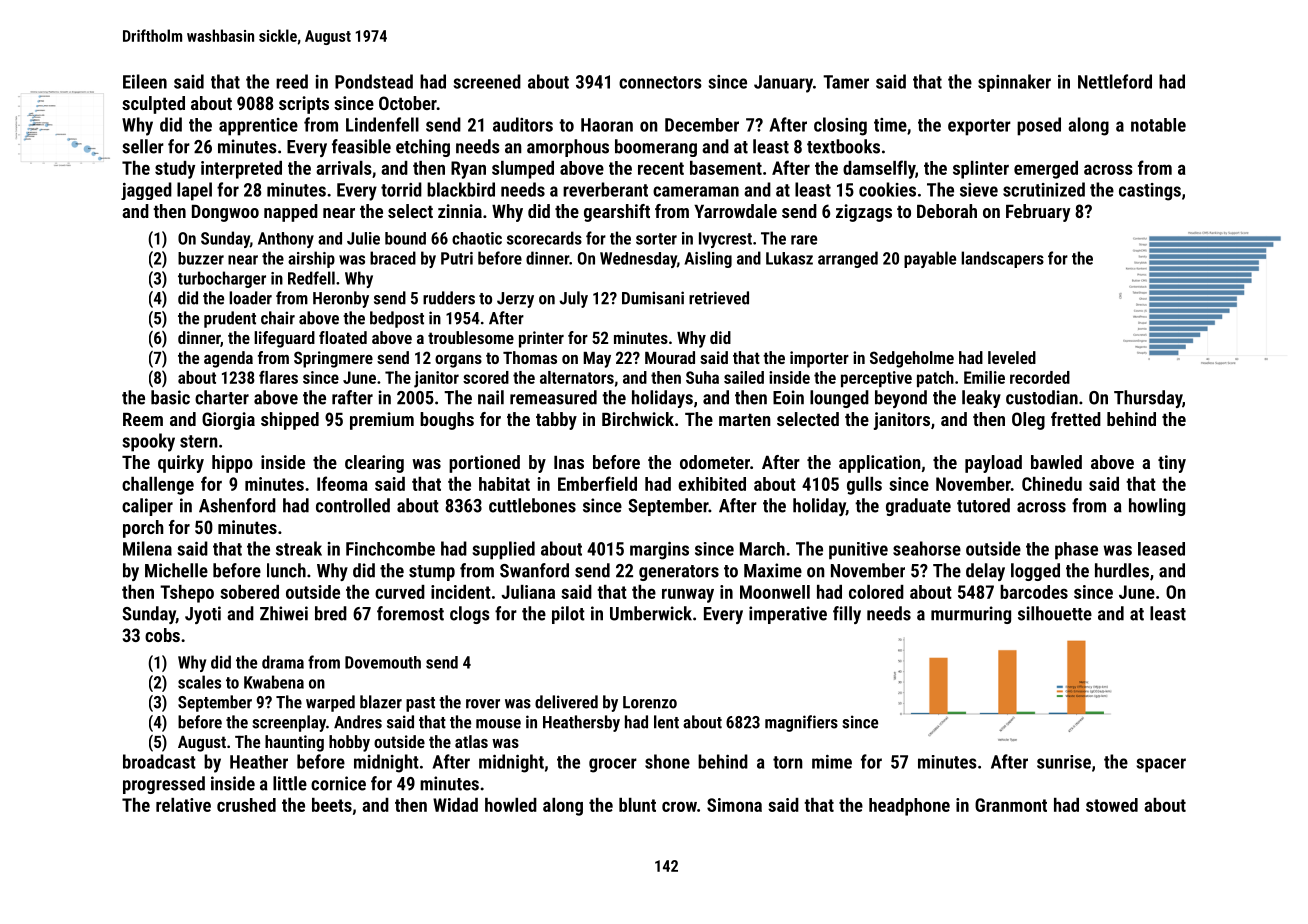  What do you see at coordinates (726, 168) in the document?
I see `basement` at bounding box center [726, 168].
